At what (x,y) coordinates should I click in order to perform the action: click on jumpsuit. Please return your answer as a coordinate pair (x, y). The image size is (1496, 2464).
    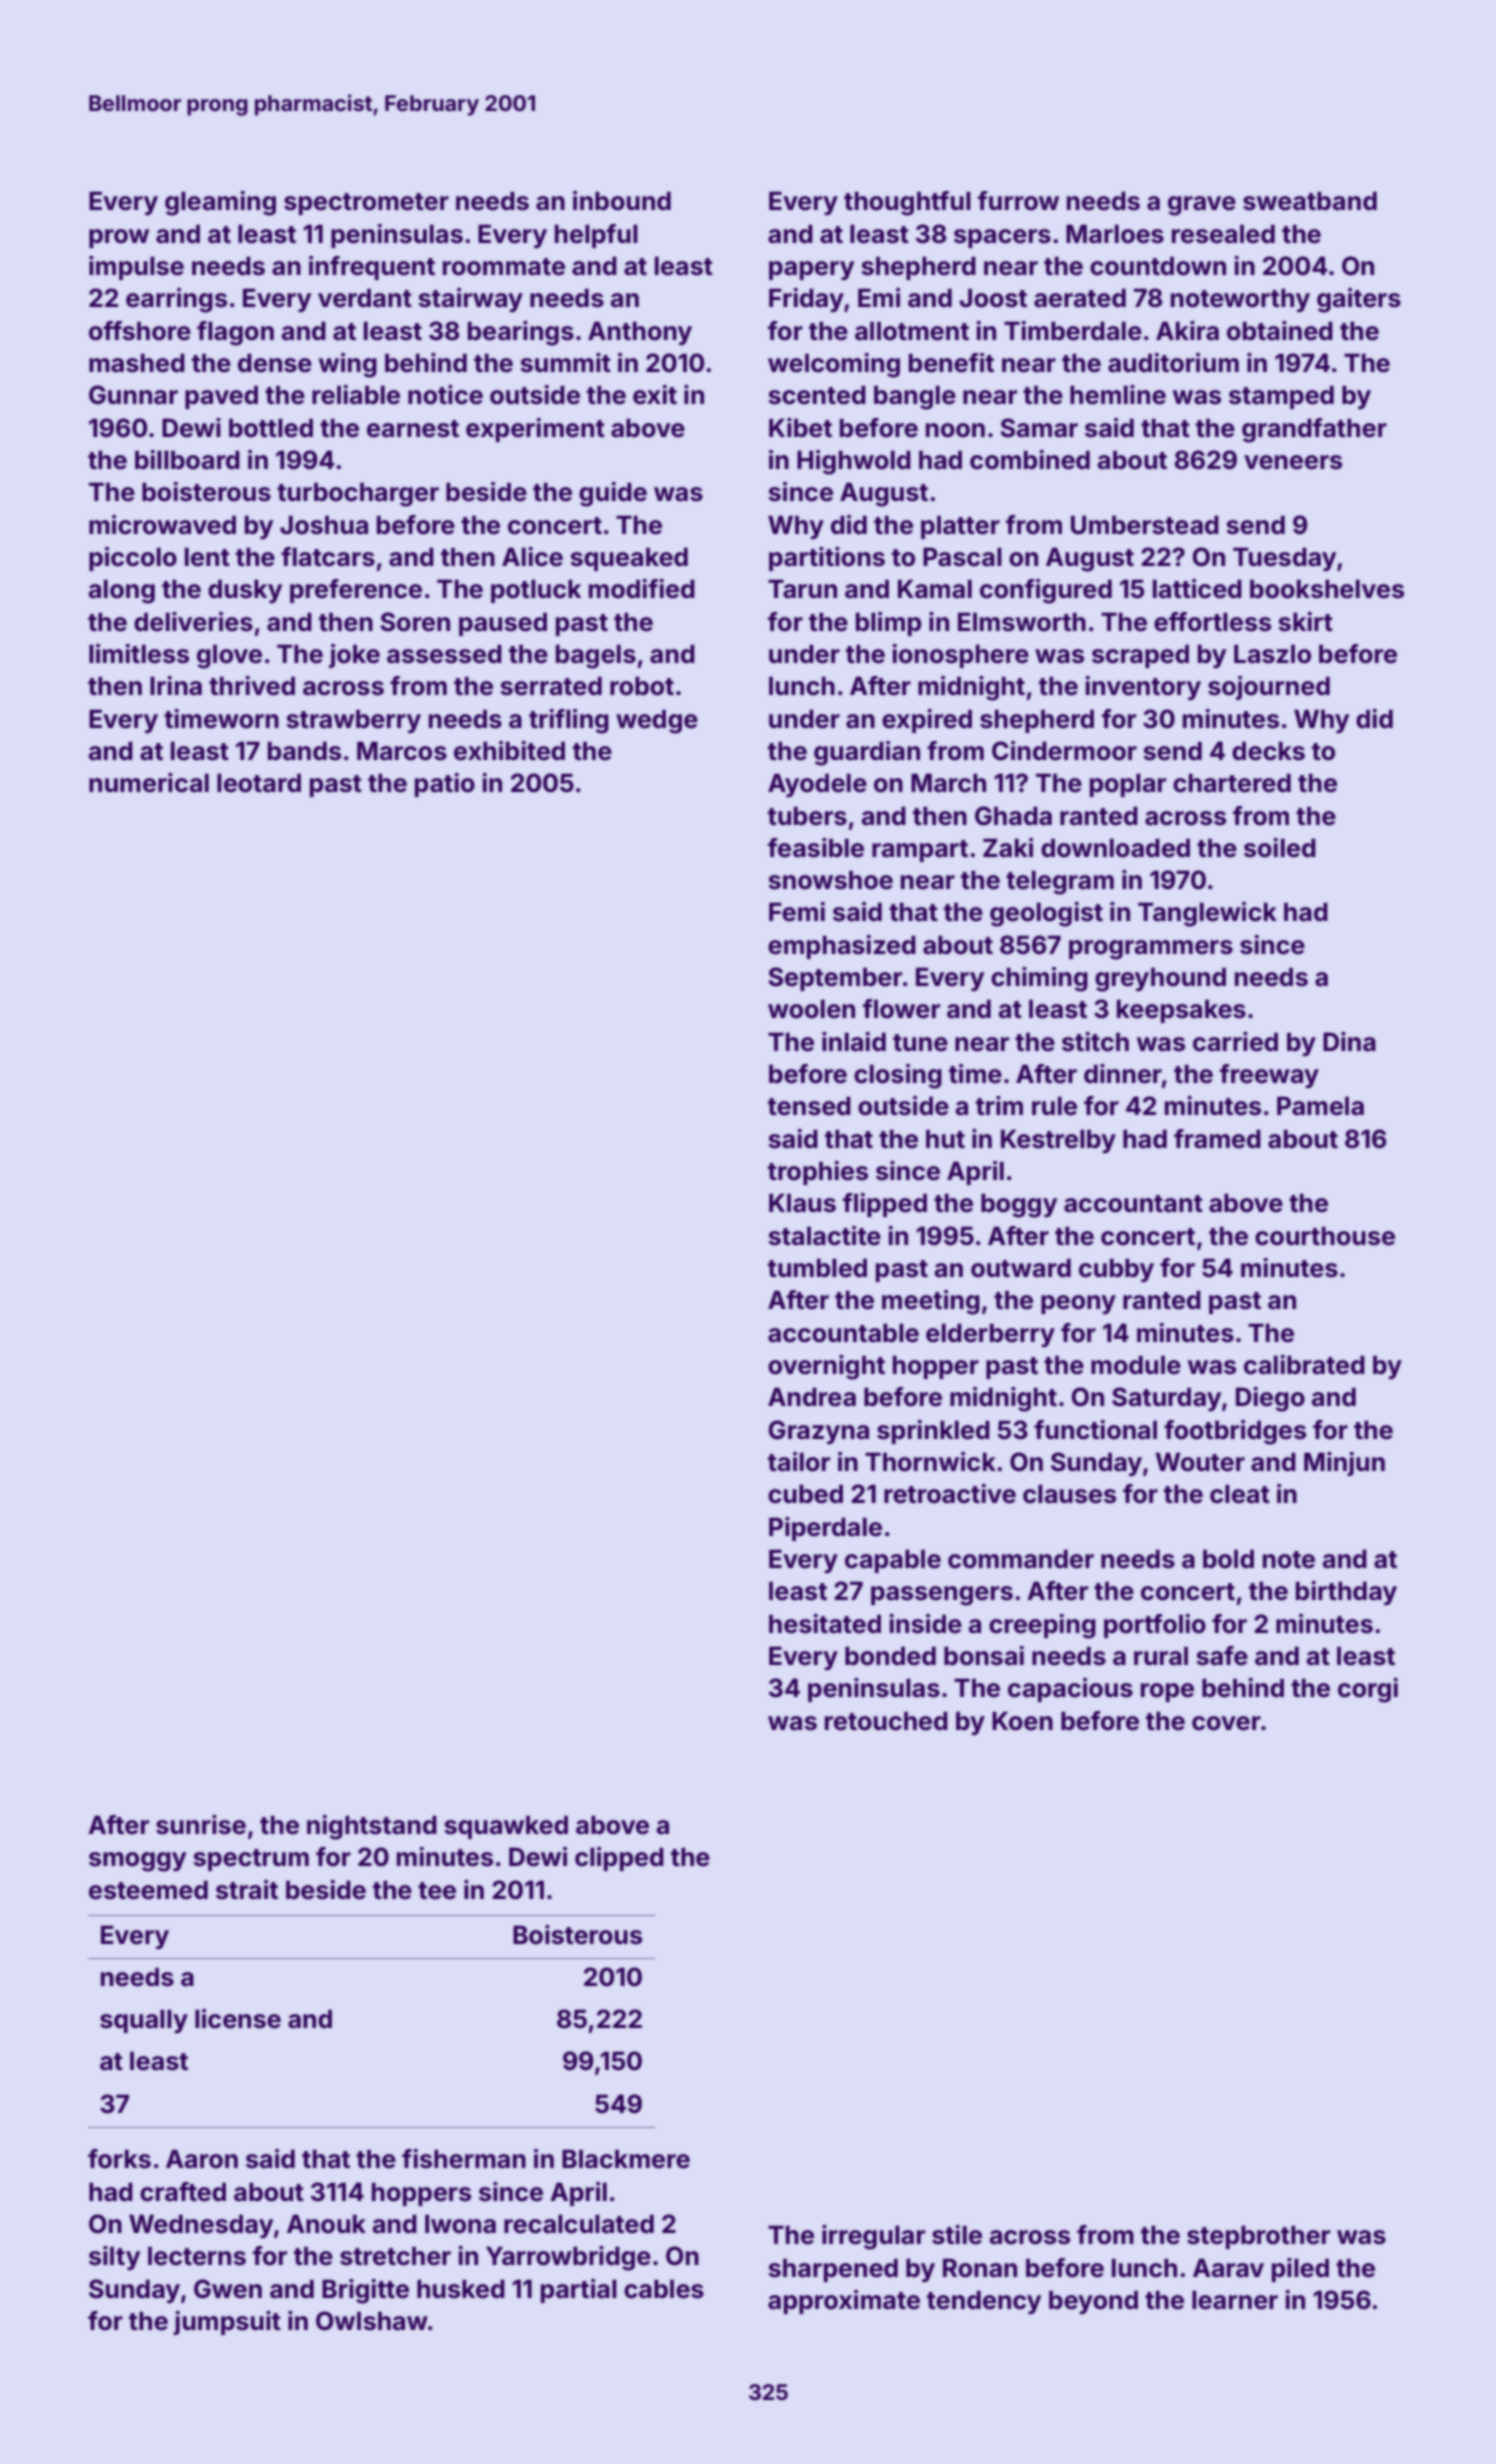
    Looking at the image, I should click on (227, 2323).
